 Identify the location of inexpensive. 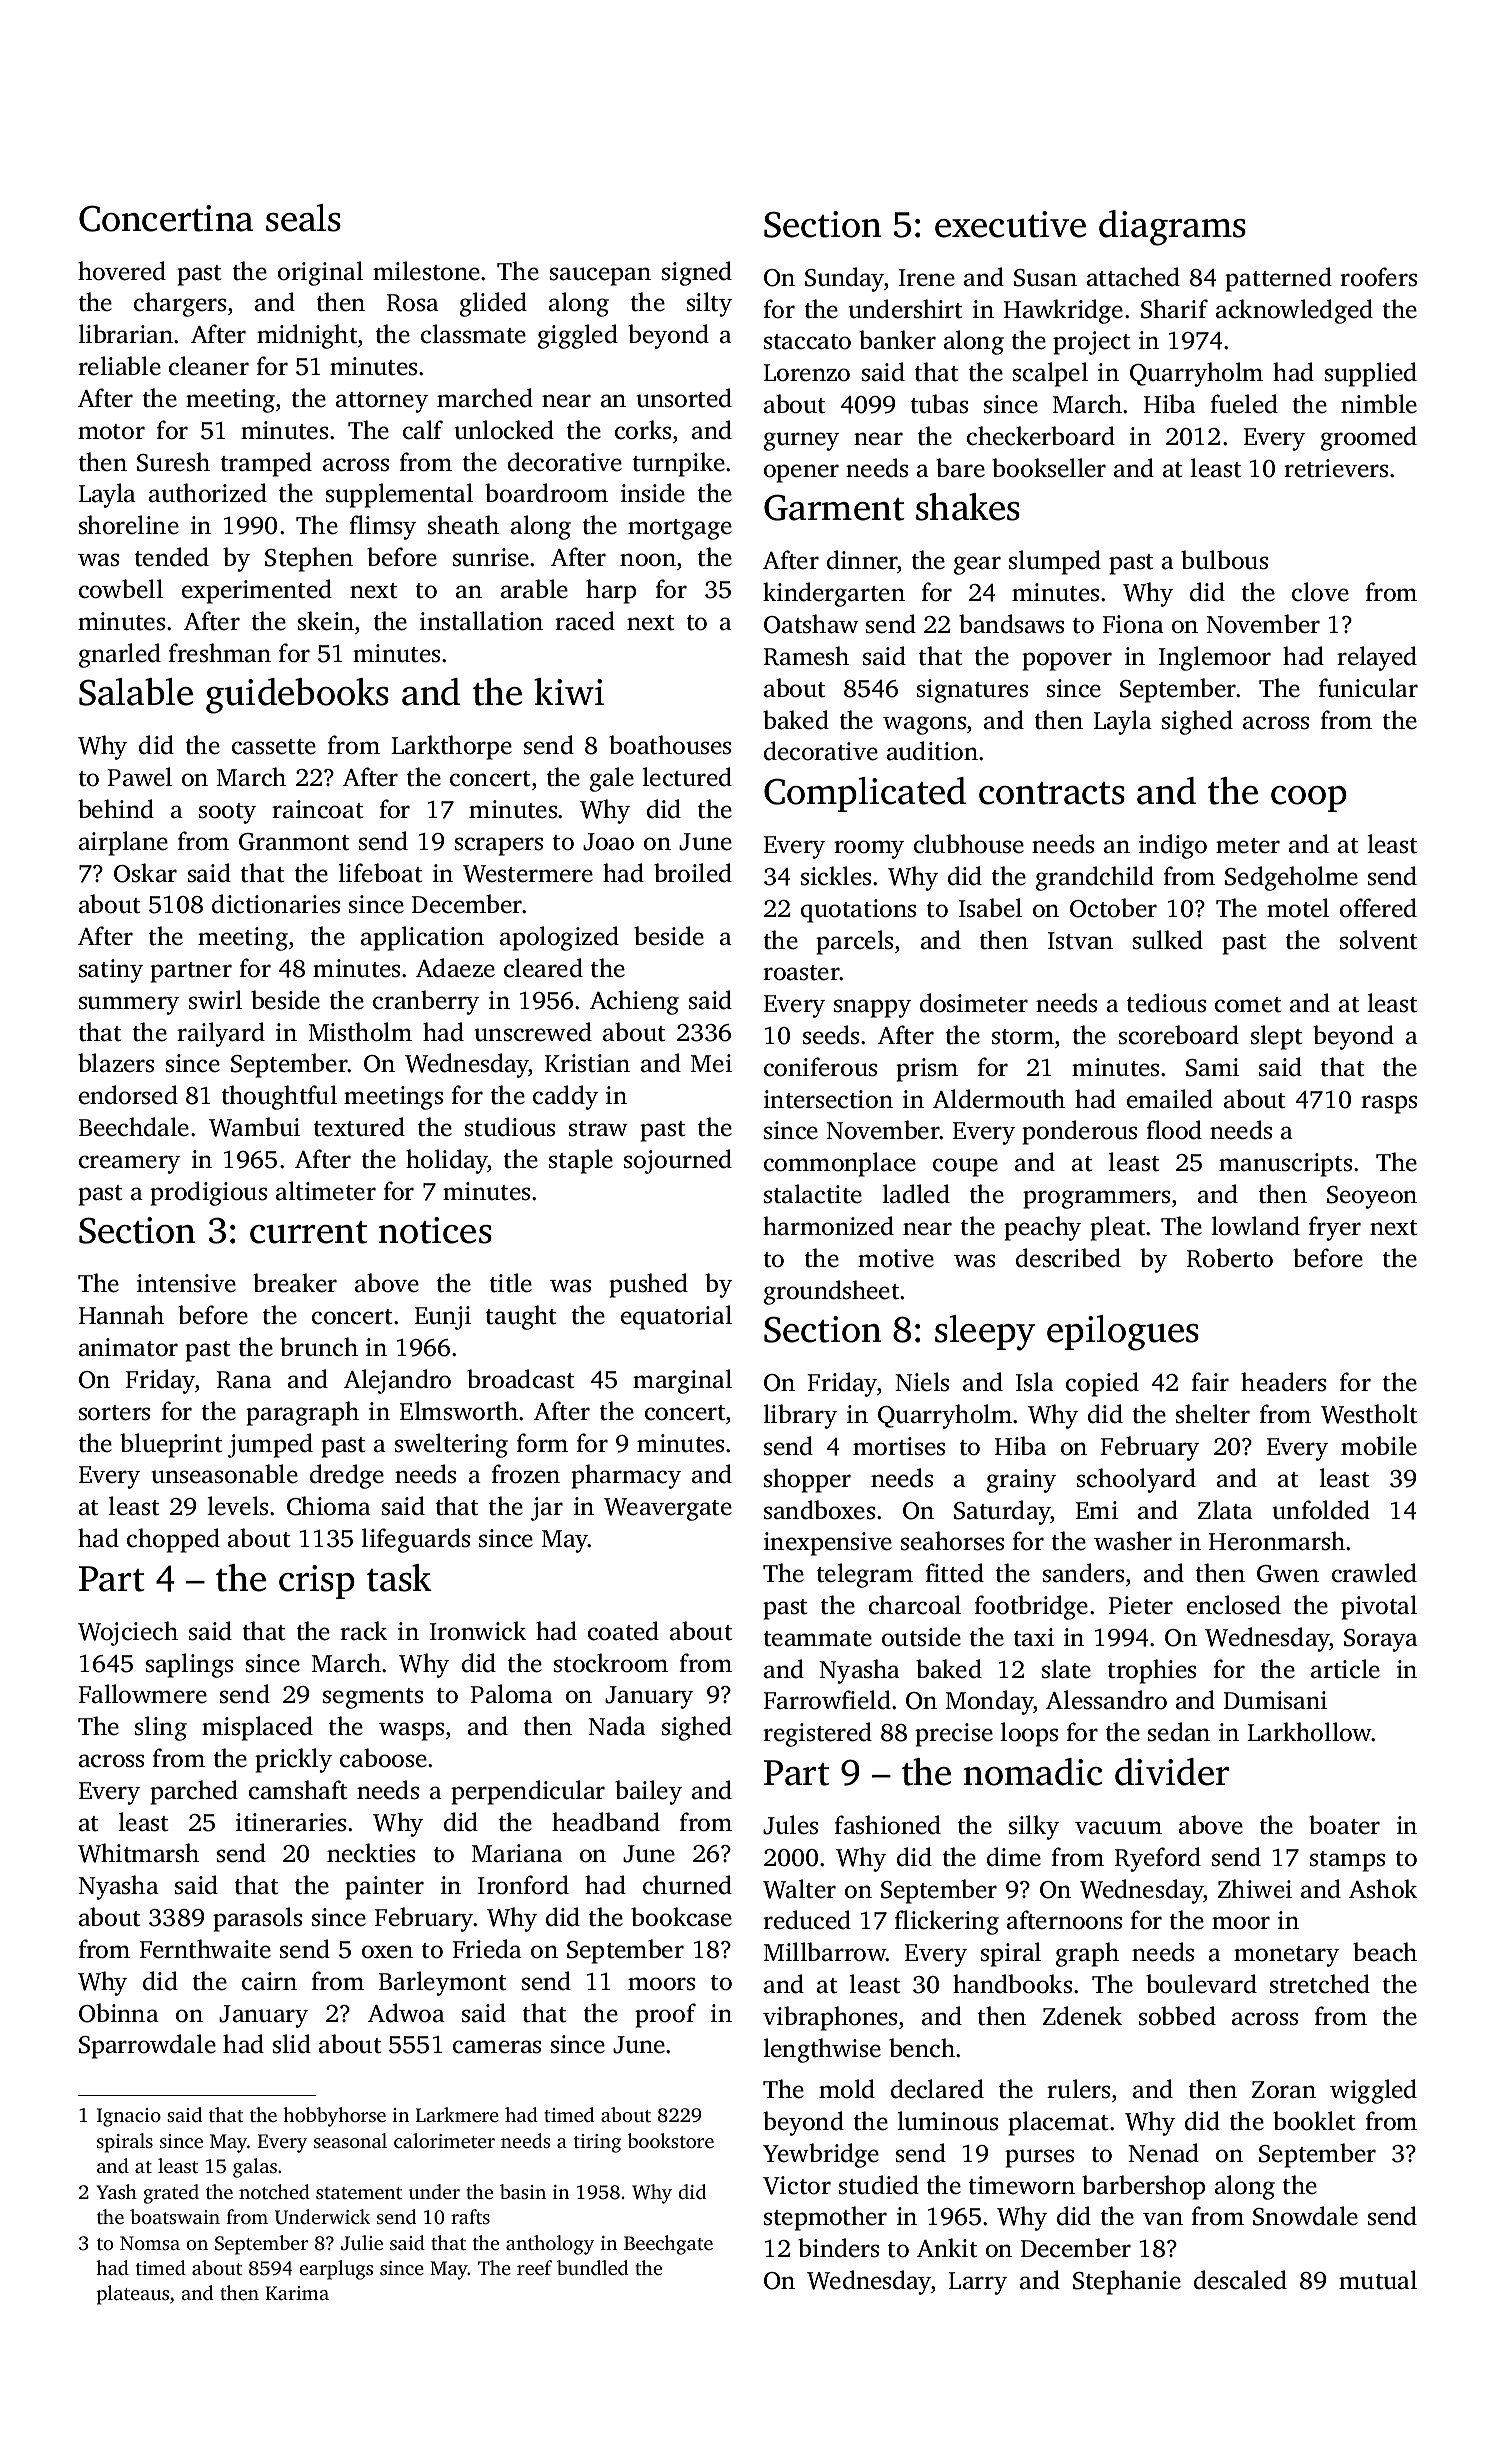
(828, 1544).
